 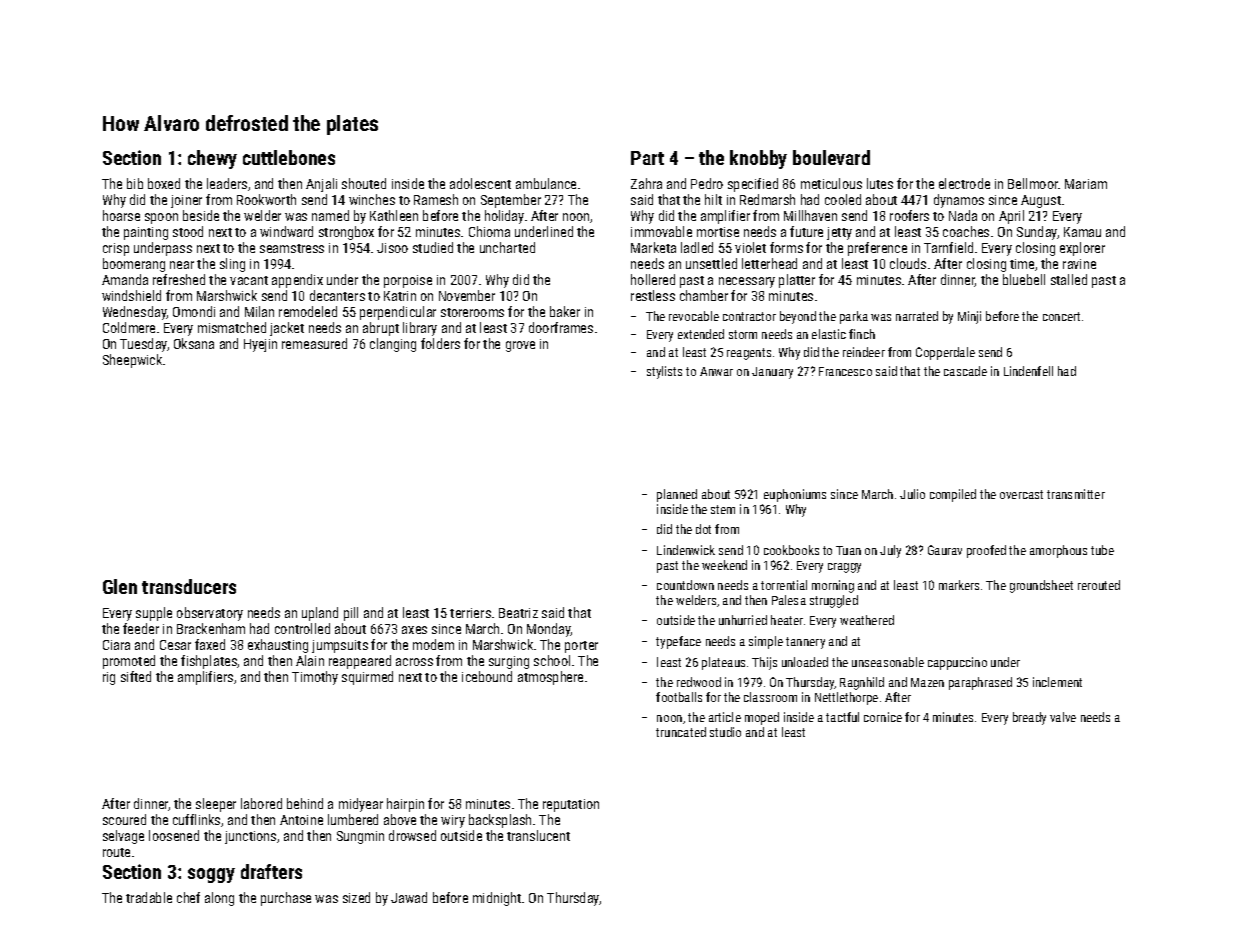 I want to click on tradable, so click(x=149, y=897).
